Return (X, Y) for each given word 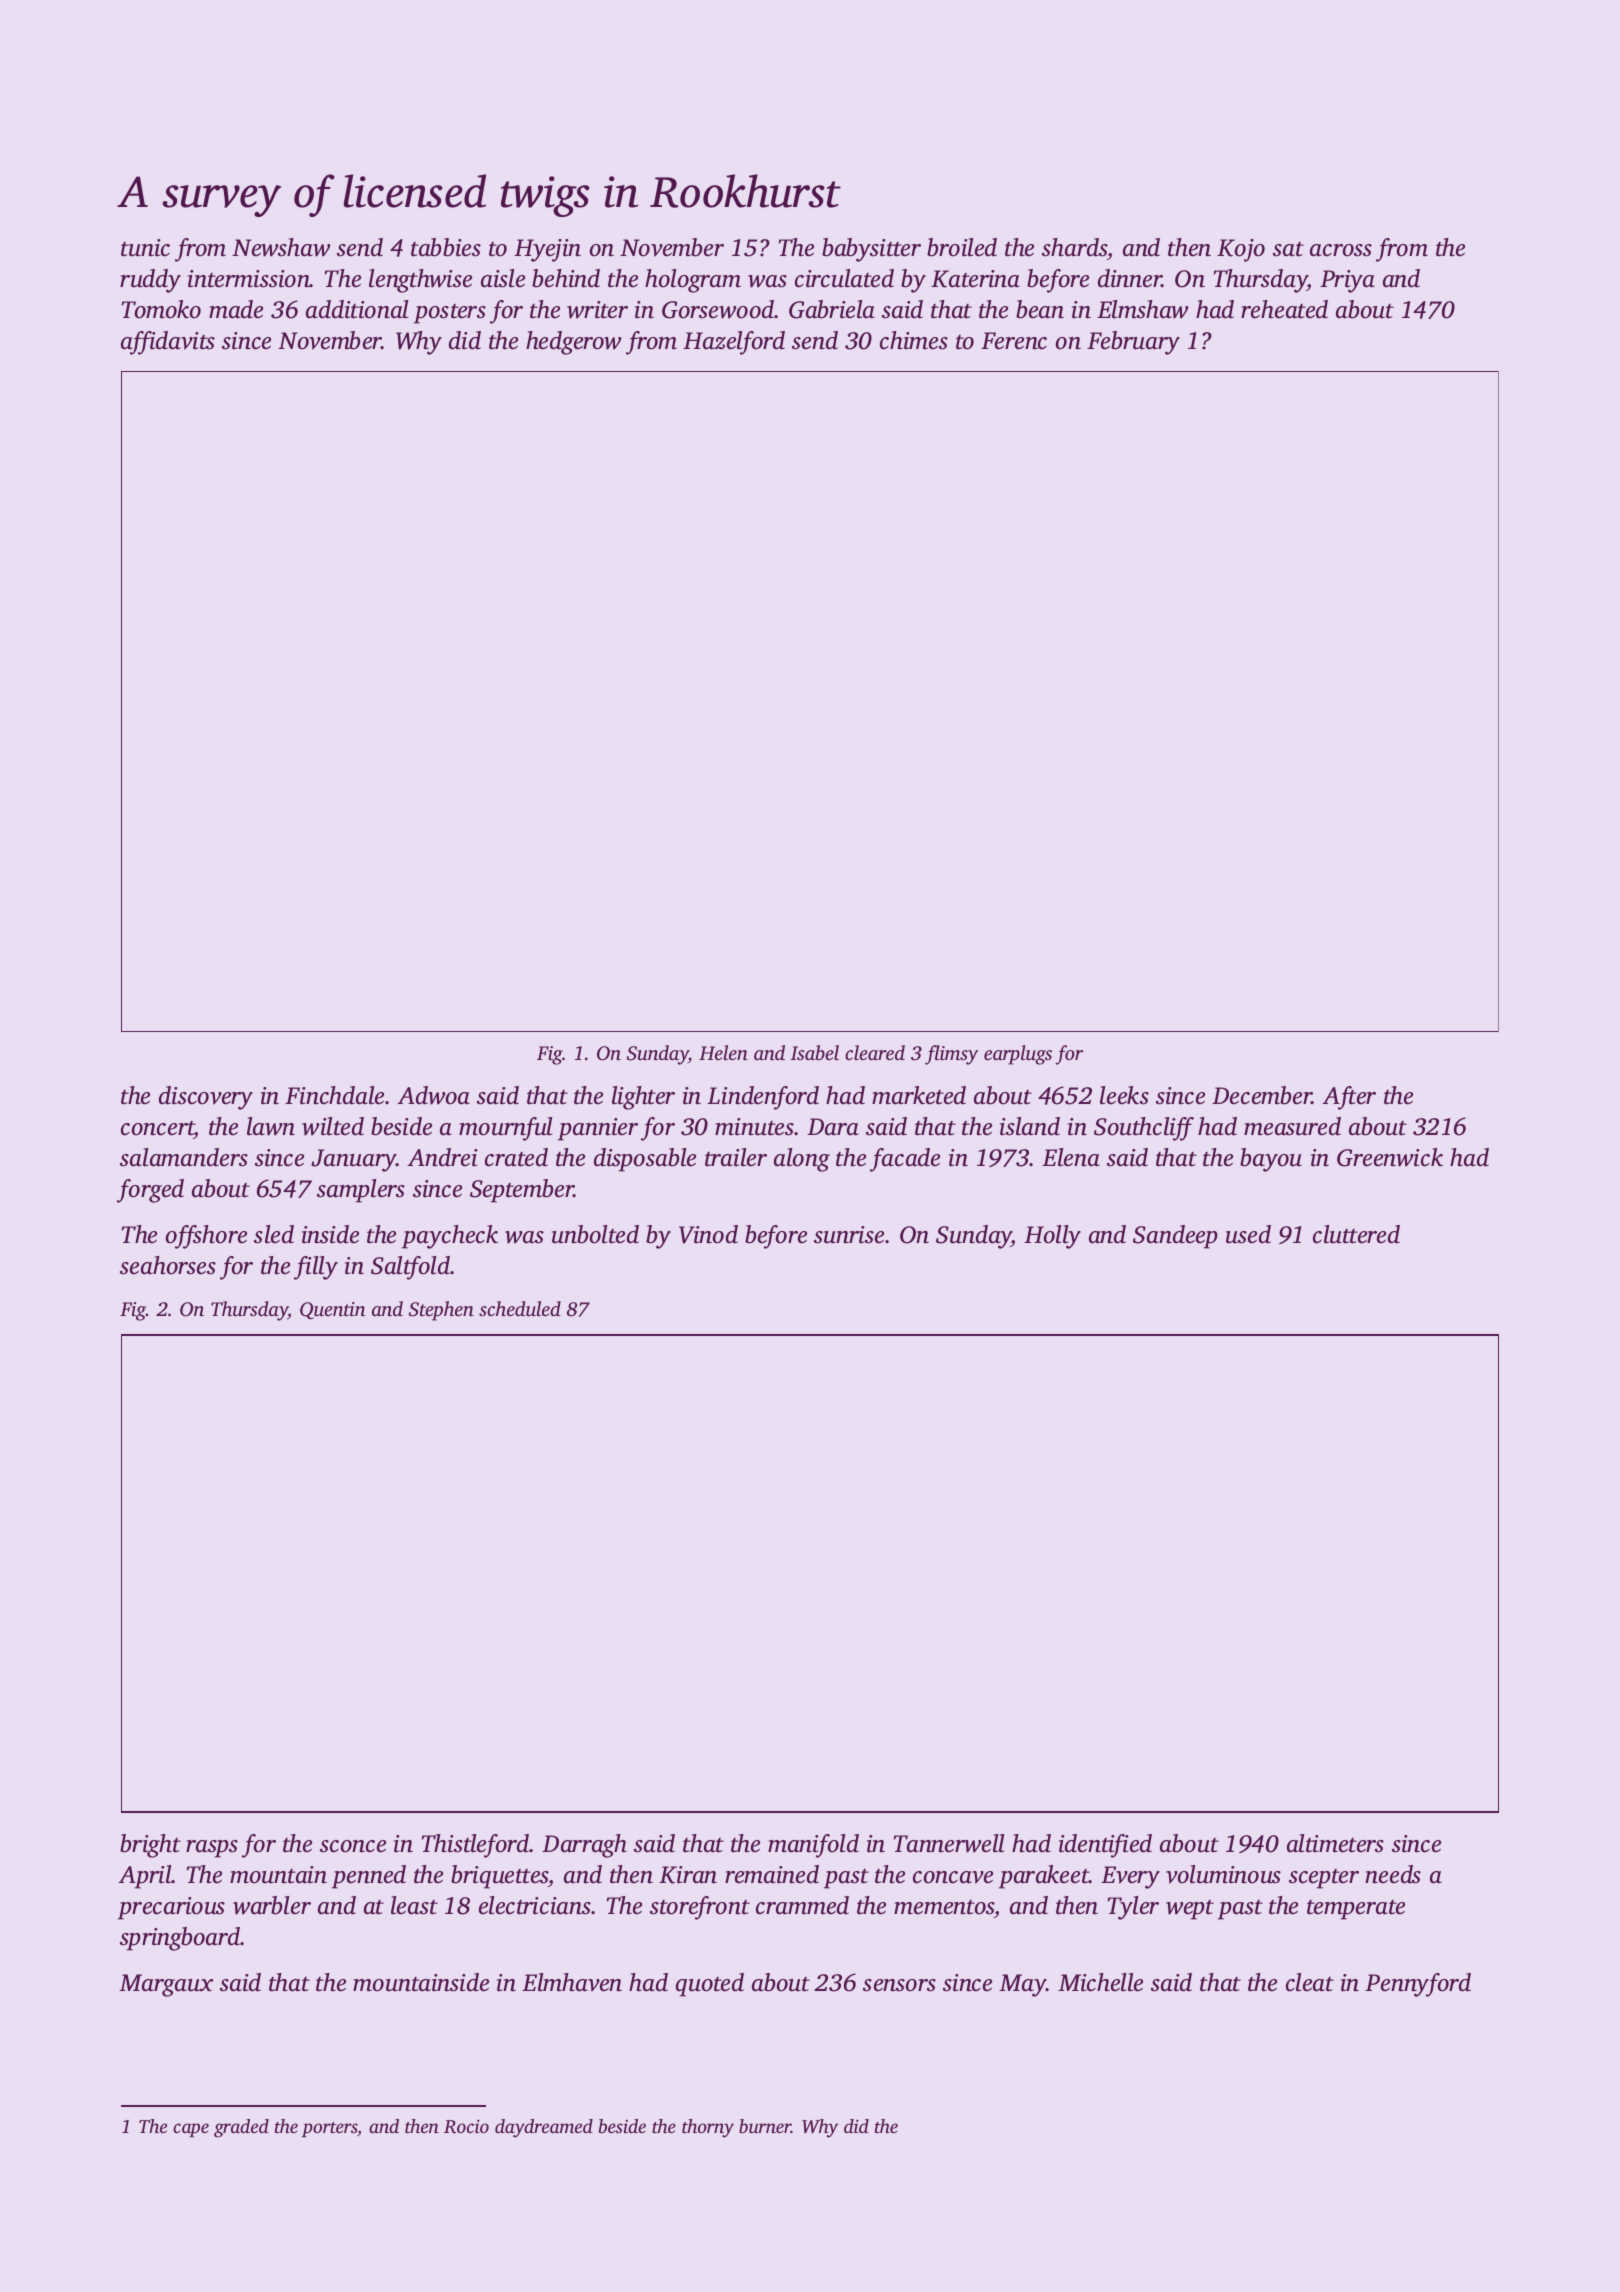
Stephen (441, 1311)
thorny (708, 2128)
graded (241, 2128)
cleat (1310, 1982)
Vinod (708, 1234)
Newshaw (281, 247)
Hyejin (547, 250)
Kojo (1241, 250)
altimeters (1335, 1843)
